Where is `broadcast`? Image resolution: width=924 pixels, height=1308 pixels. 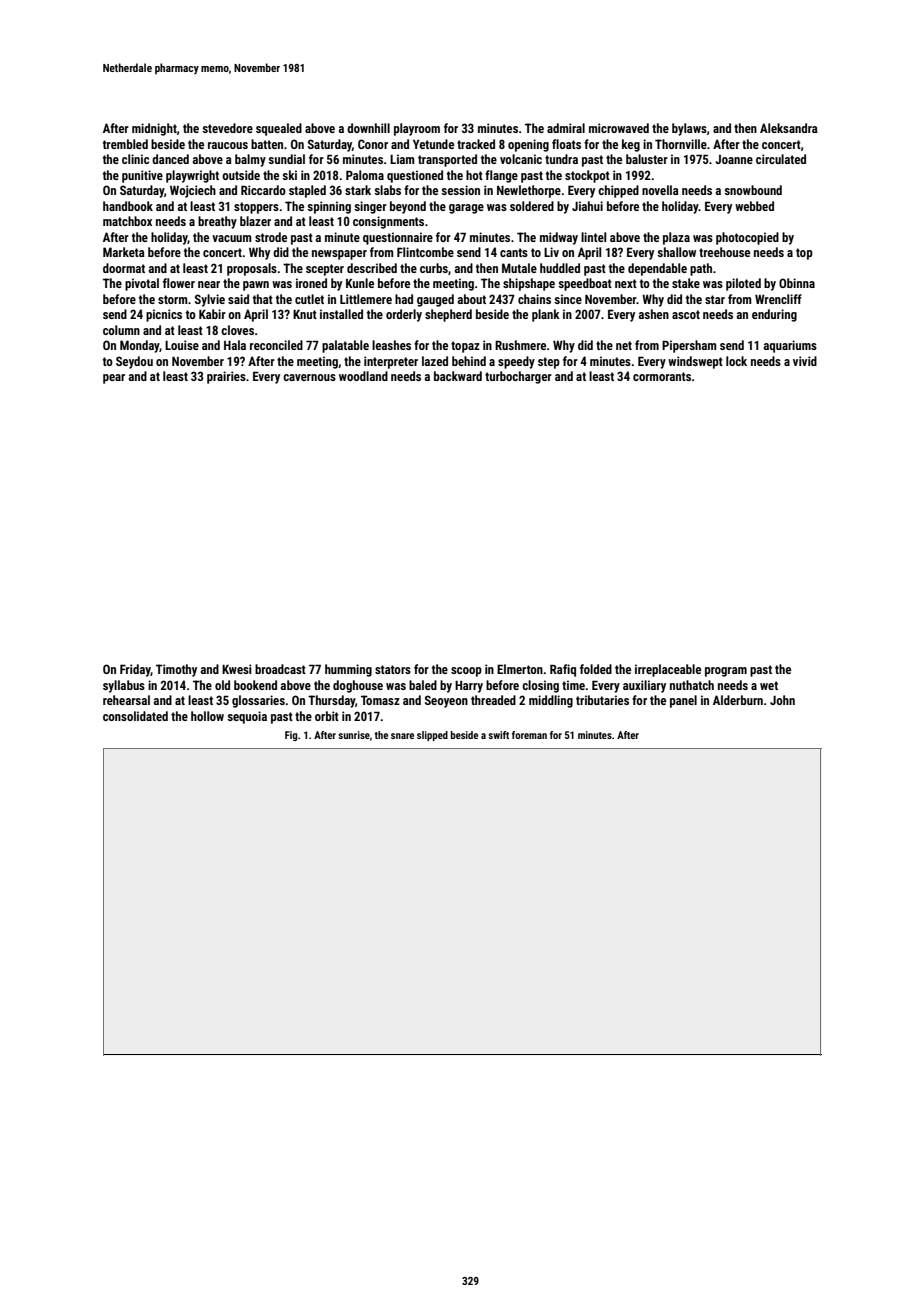 broadcast is located at coordinates (280, 669).
